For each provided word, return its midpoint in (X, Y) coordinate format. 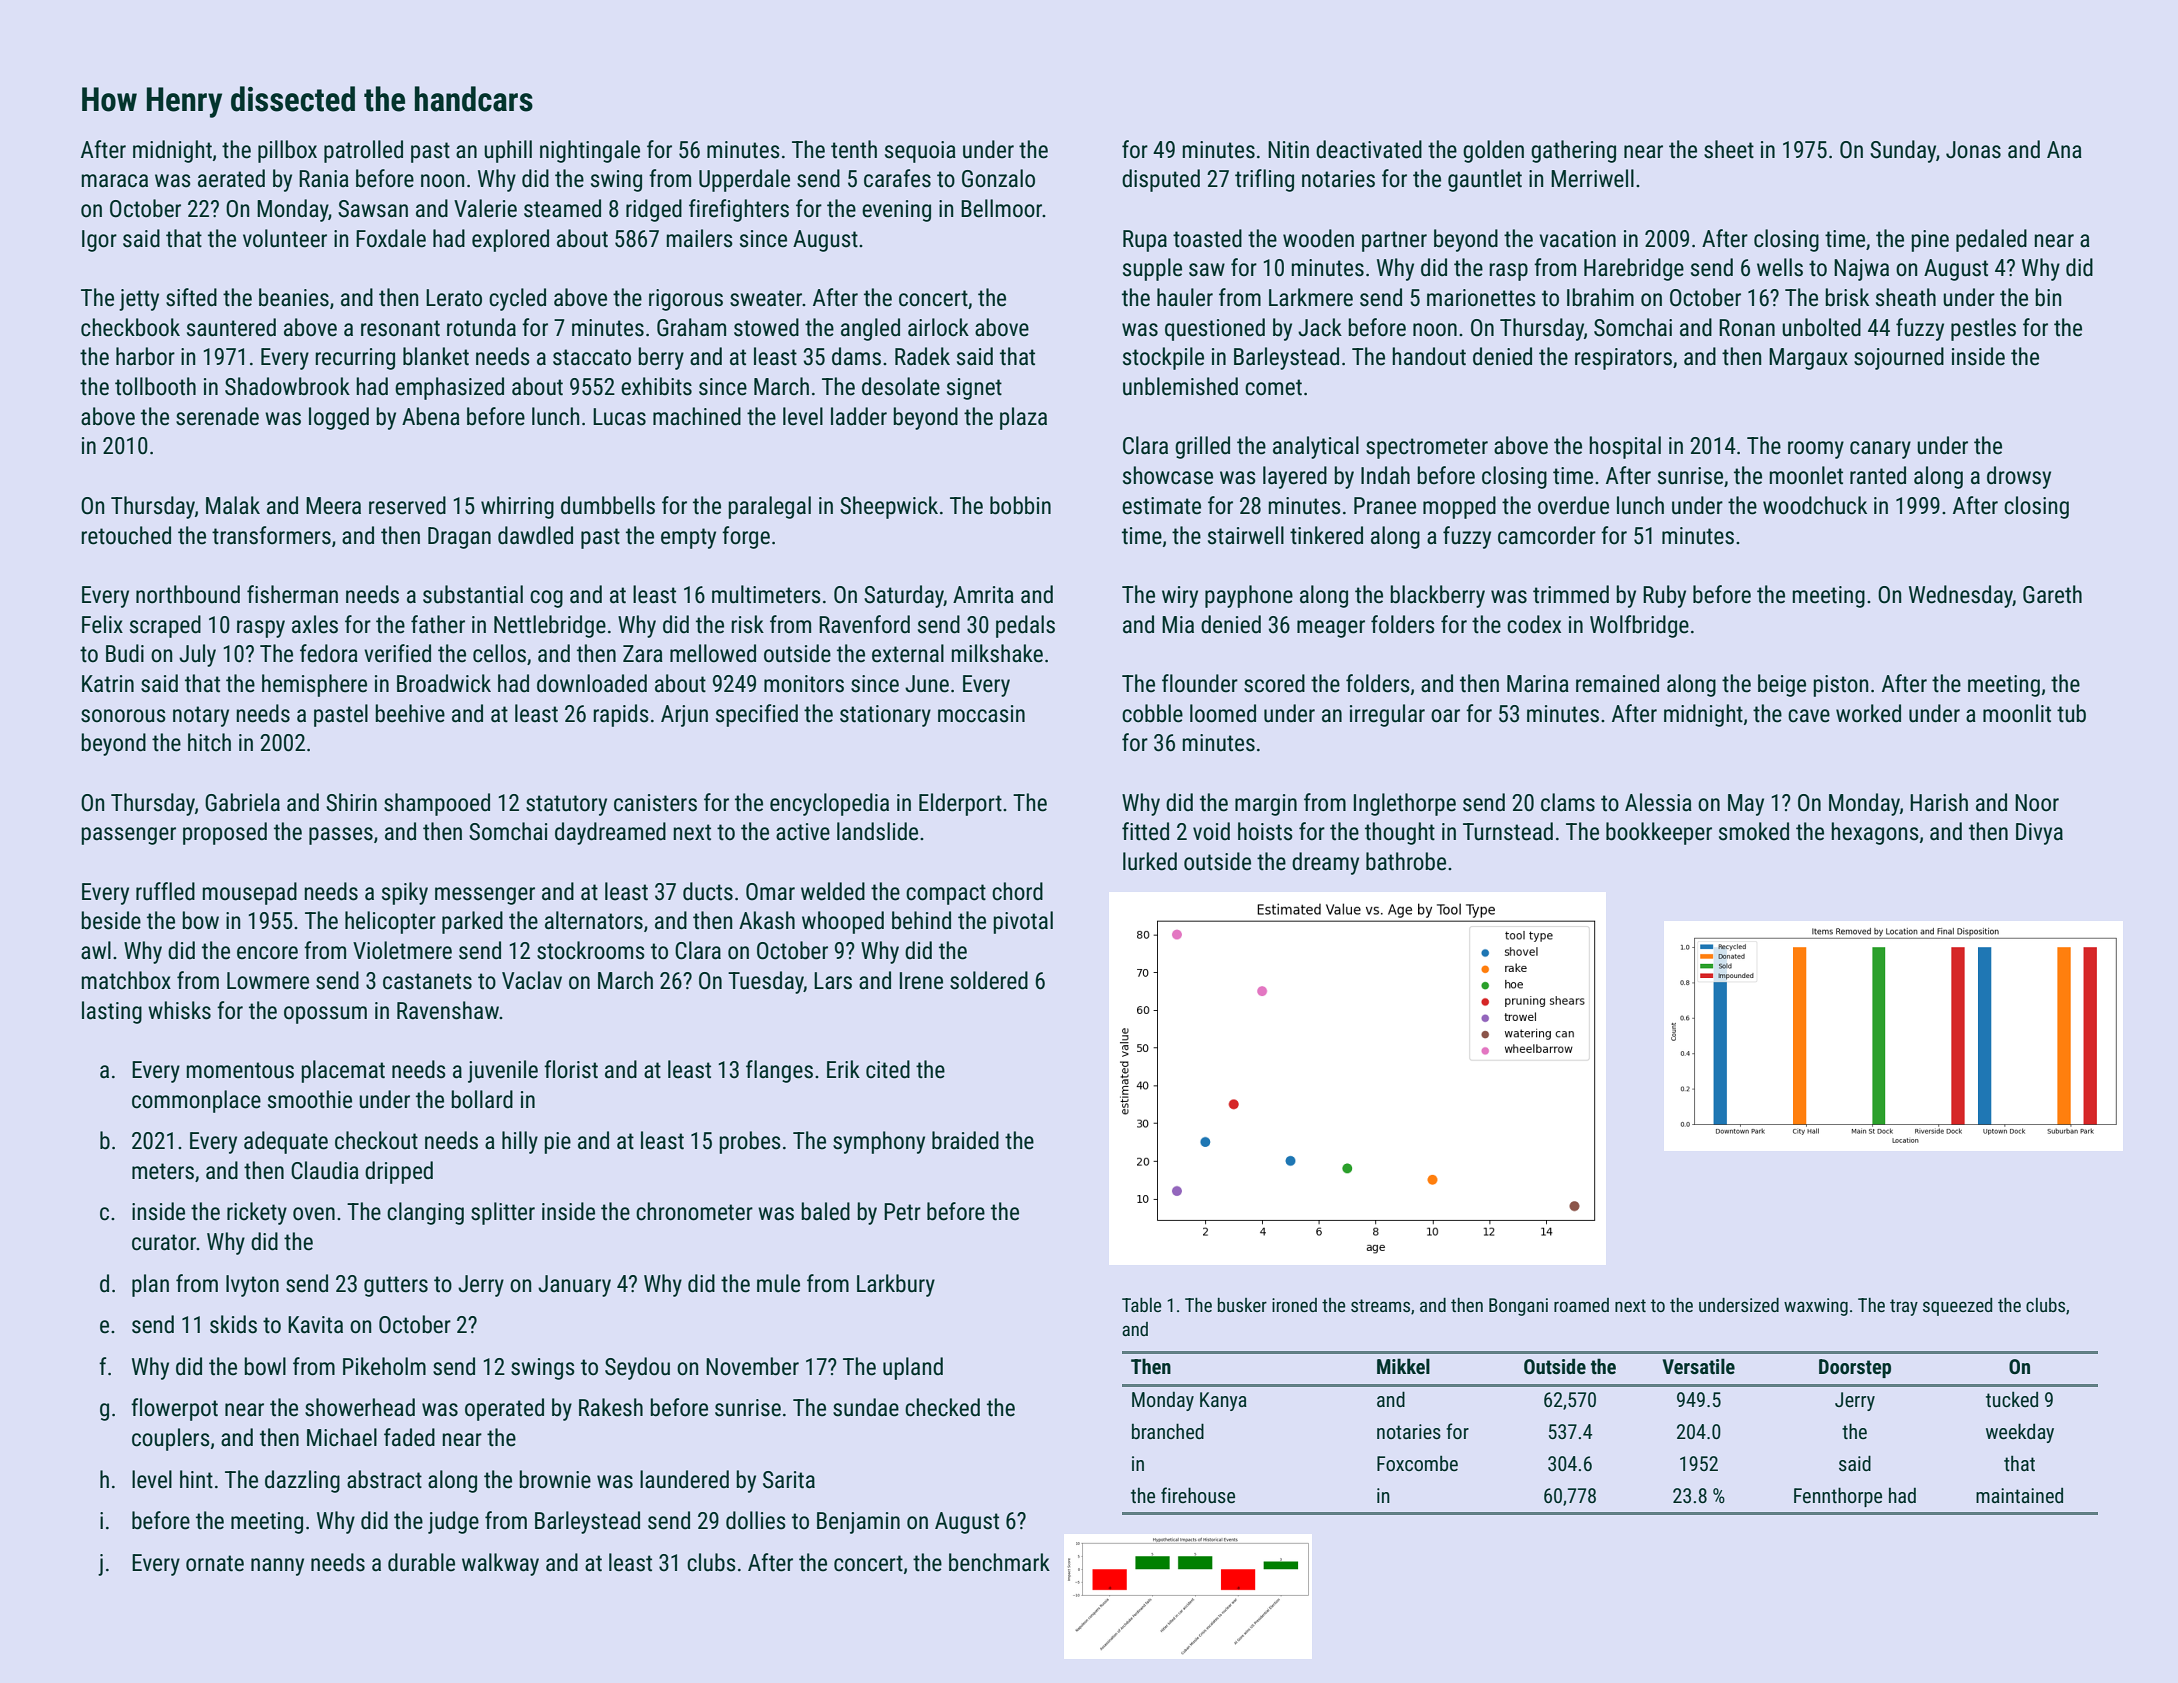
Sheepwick (889, 507)
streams (1380, 1305)
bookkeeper (1659, 833)
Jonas (1973, 150)
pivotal (1023, 922)
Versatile (1698, 1366)
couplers (171, 1439)
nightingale (590, 151)
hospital (1625, 447)
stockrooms (591, 950)
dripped (399, 1172)
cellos (499, 653)
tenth (854, 149)
